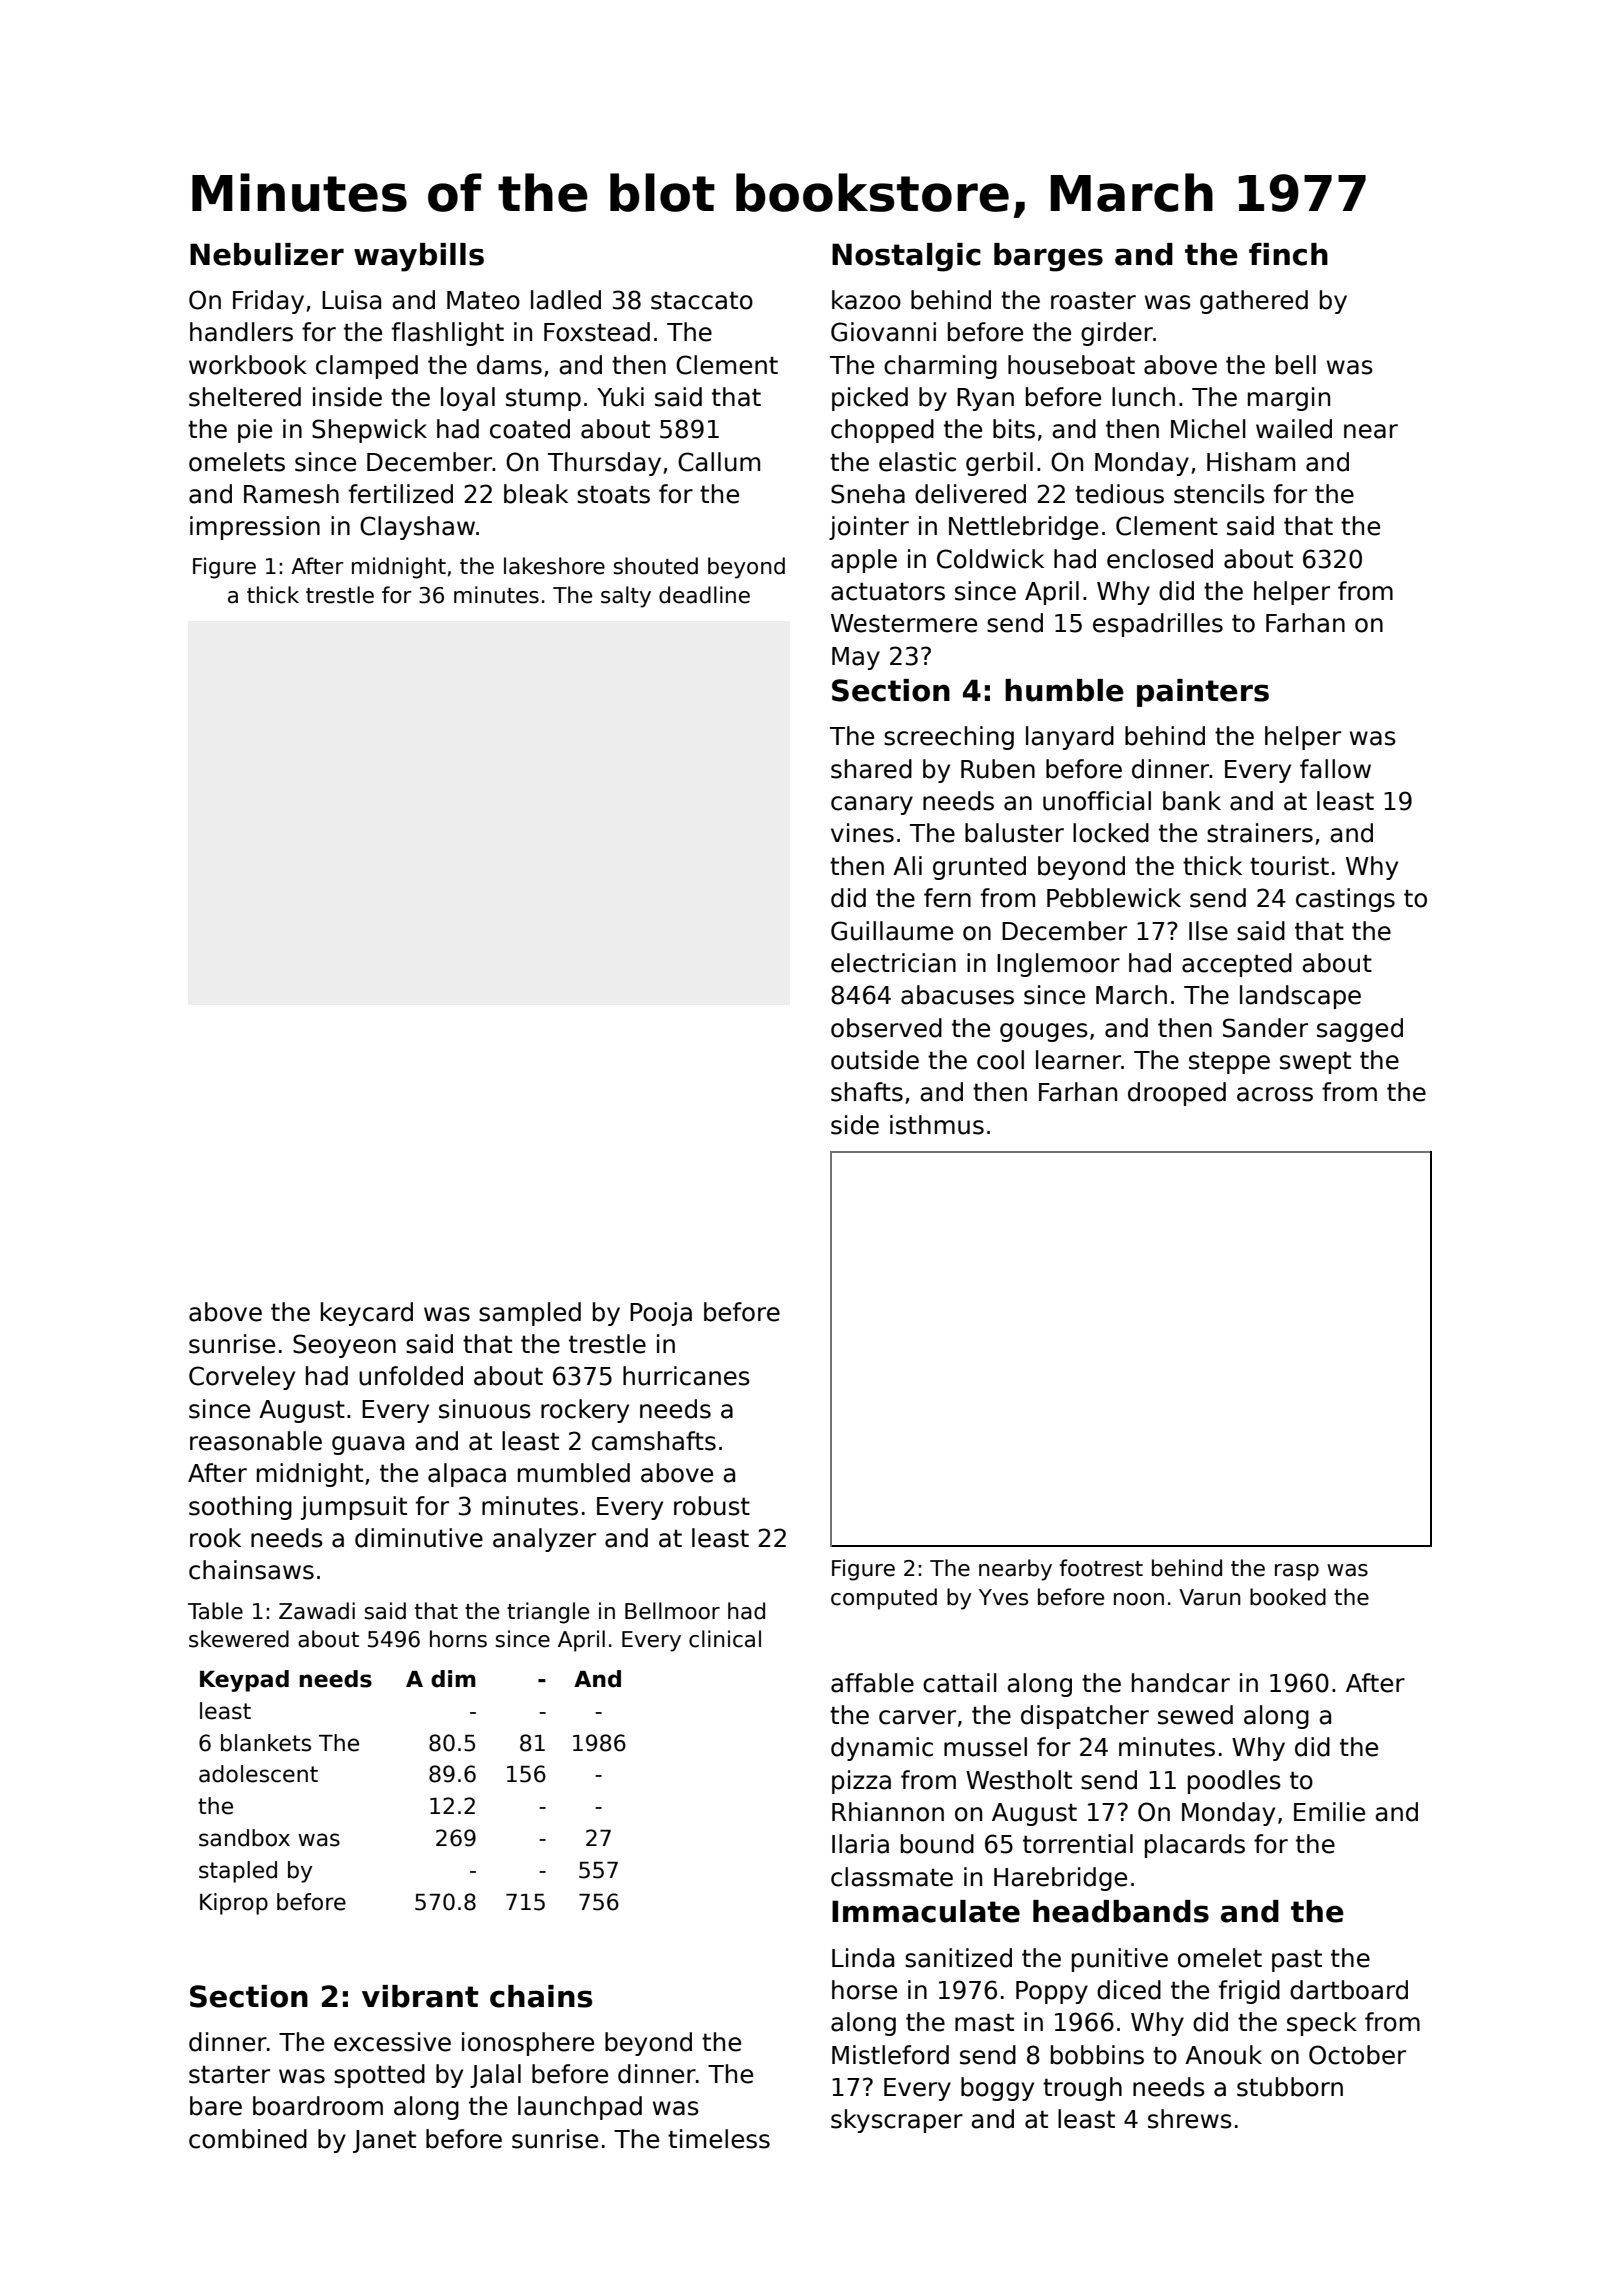  I want to click on Nebulizer, so click(267, 254).
